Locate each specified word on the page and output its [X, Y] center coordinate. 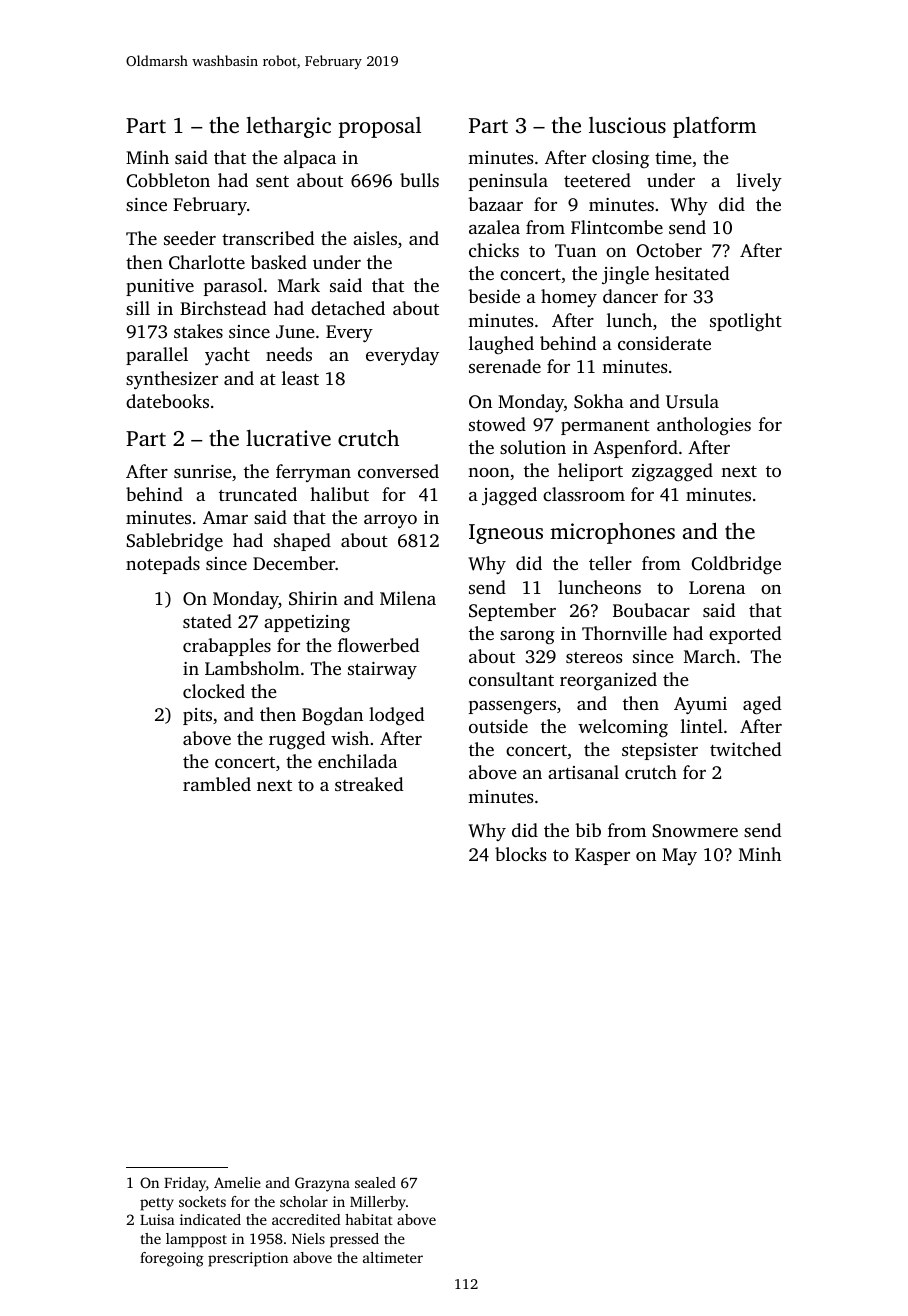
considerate [664, 343]
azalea [494, 227]
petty [157, 1204]
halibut [339, 494]
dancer [630, 296]
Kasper [602, 856]
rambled [217, 784]
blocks [520, 854]
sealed [375, 1182]
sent [272, 181]
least [300, 378]
